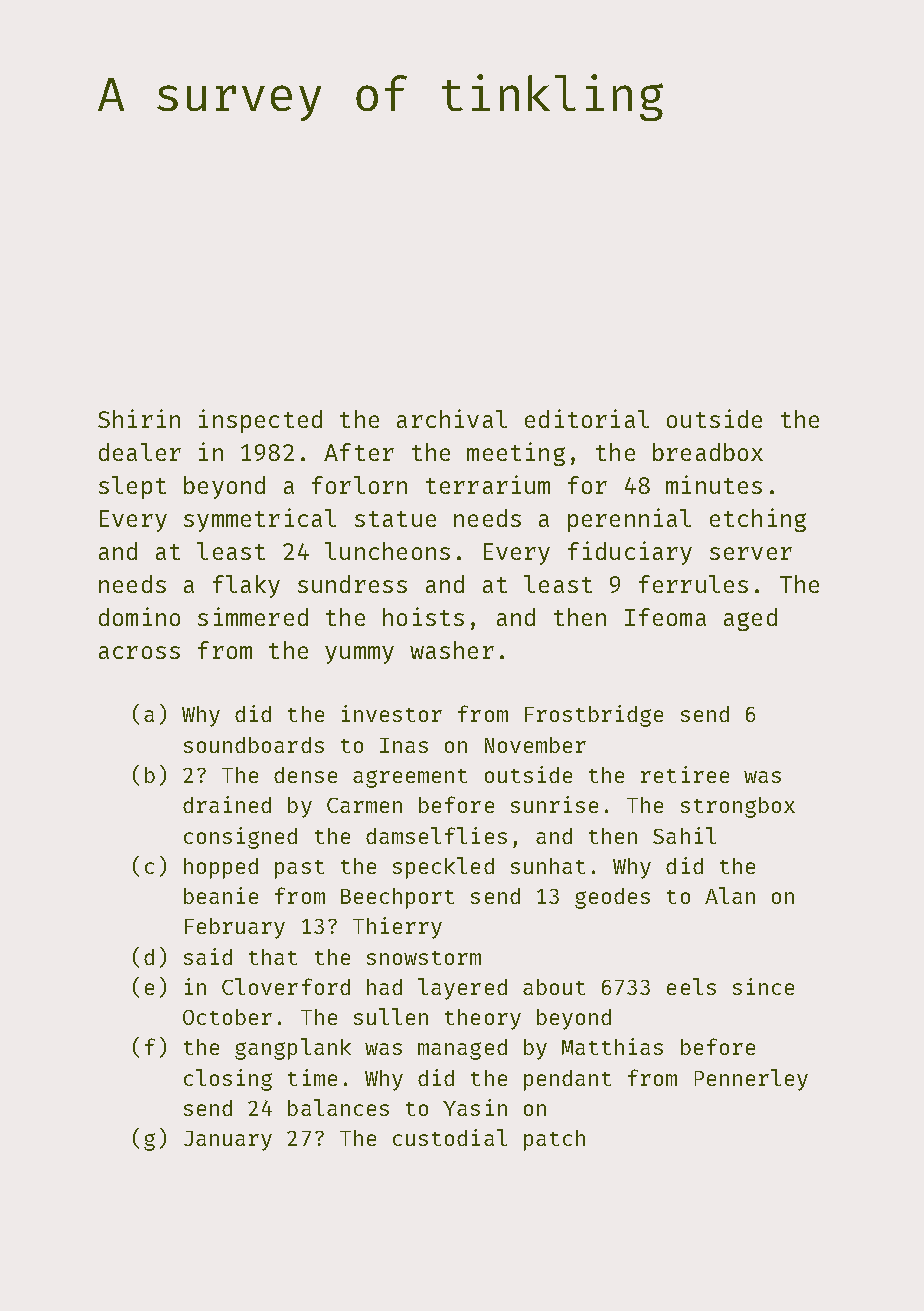  Describe the element at coordinates (286, 986) in the page. I see `Cloverford` at that location.
